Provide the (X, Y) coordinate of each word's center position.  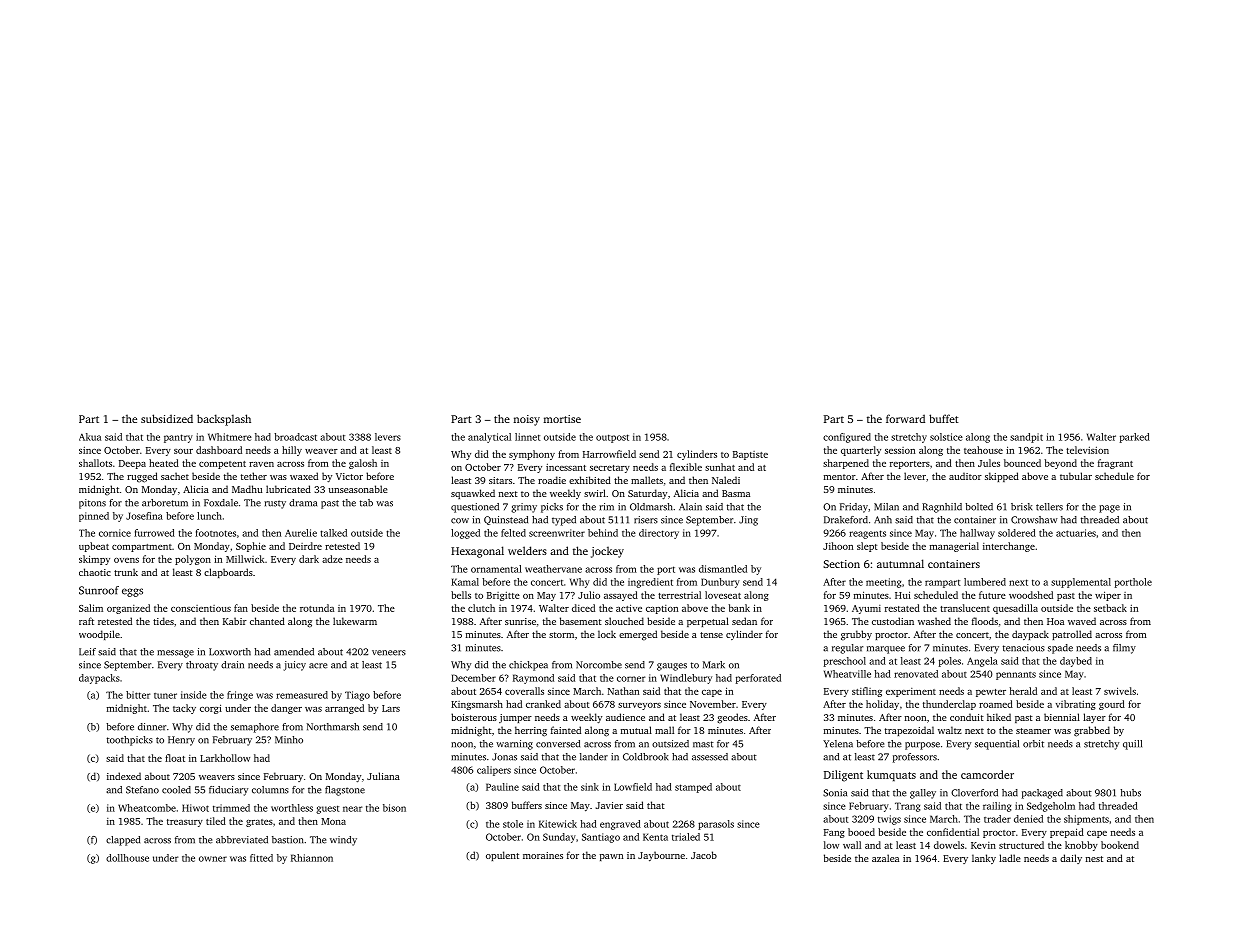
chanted (267, 621)
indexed (124, 776)
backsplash (224, 420)
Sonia (835, 793)
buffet (944, 418)
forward (905, 418)
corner (631, 679)
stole (513, 824)
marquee (886, 650)
